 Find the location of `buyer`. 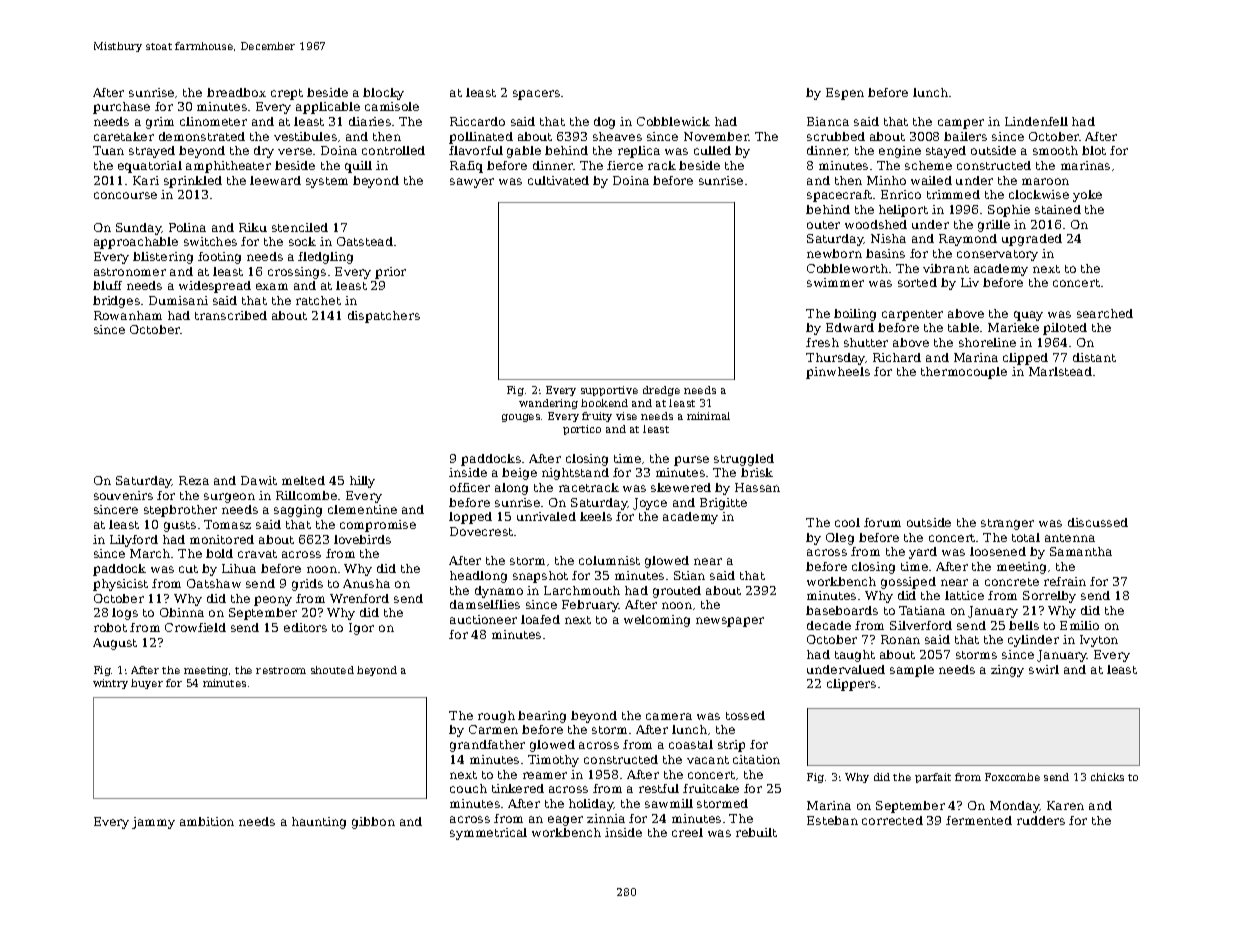

buyer is located at coordinates (147, 684).
